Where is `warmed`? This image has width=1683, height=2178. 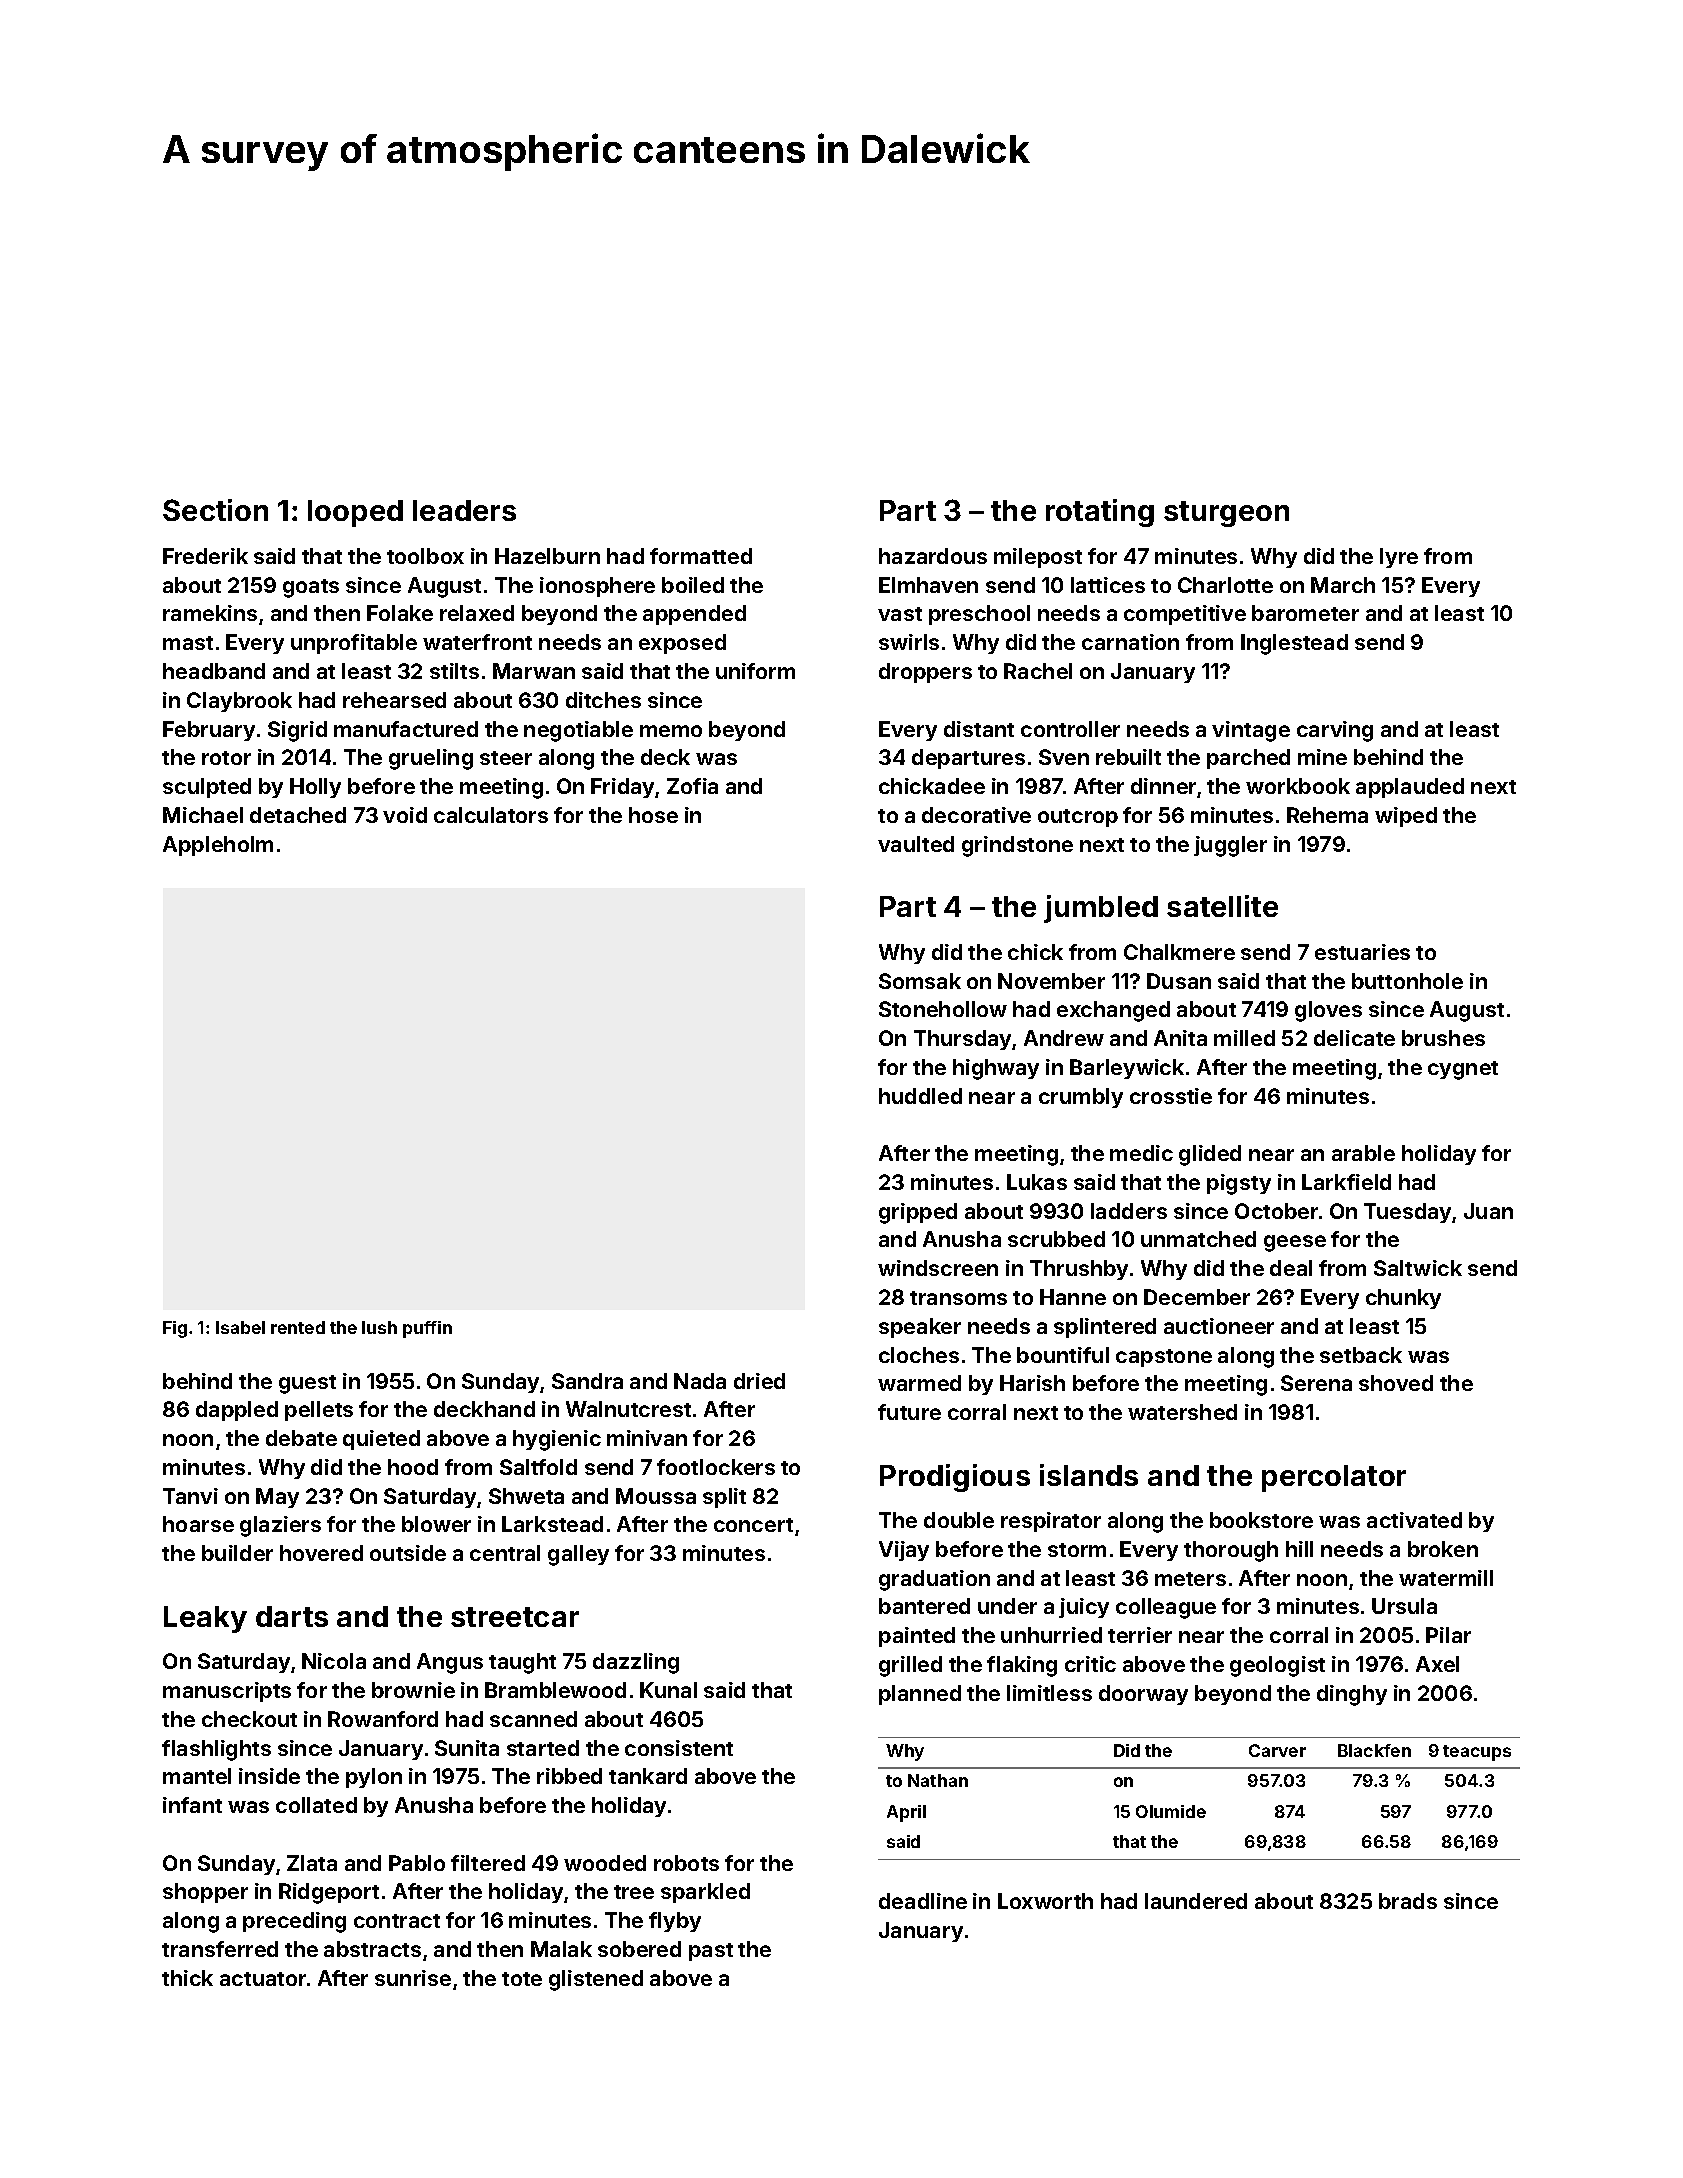
warmed is located at coordinates (919, 1383).
